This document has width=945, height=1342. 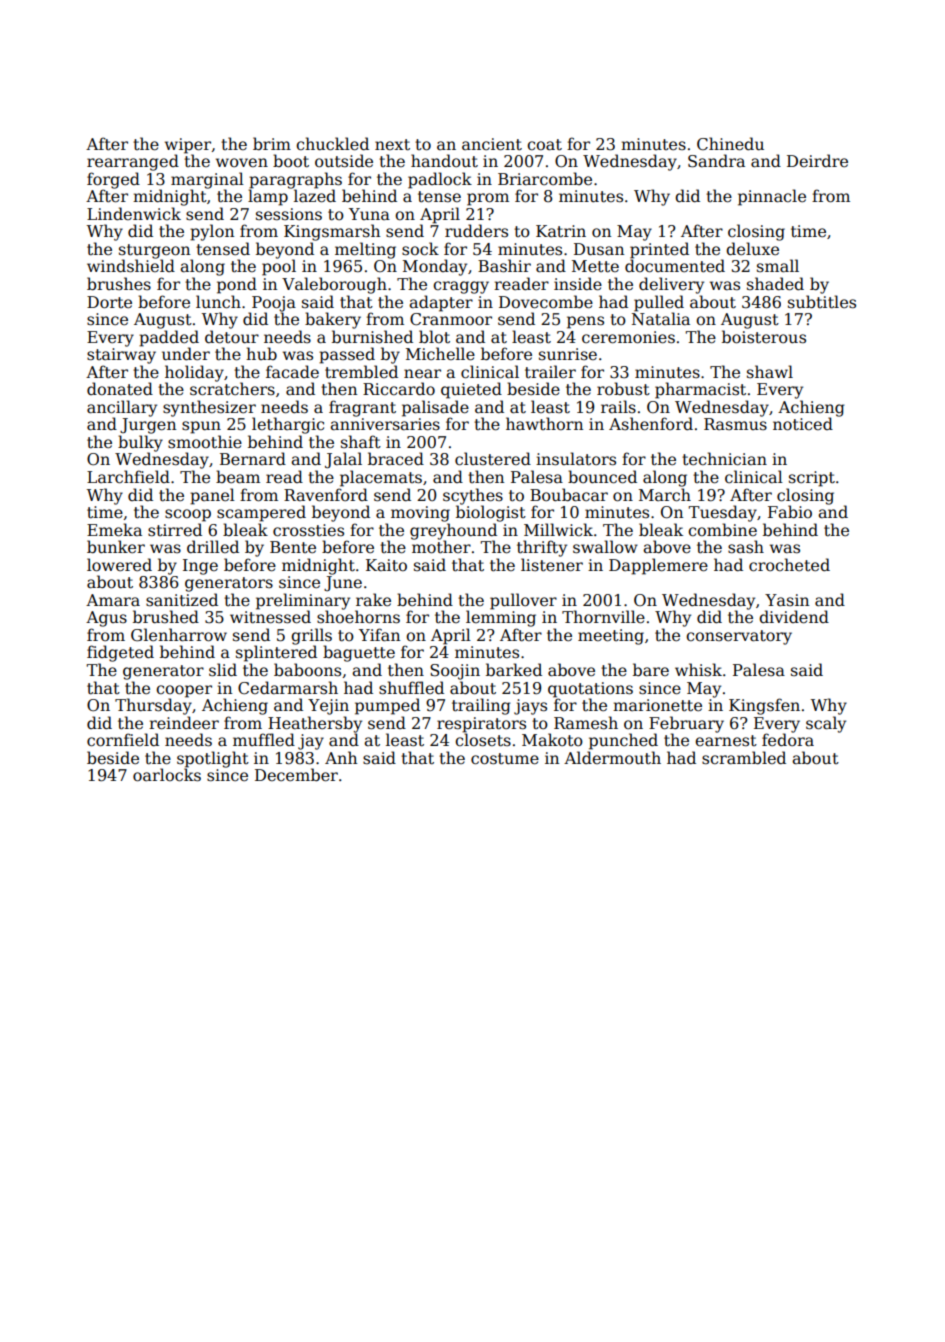 I want to click on Chinedu, so click(x=730, y=144).
